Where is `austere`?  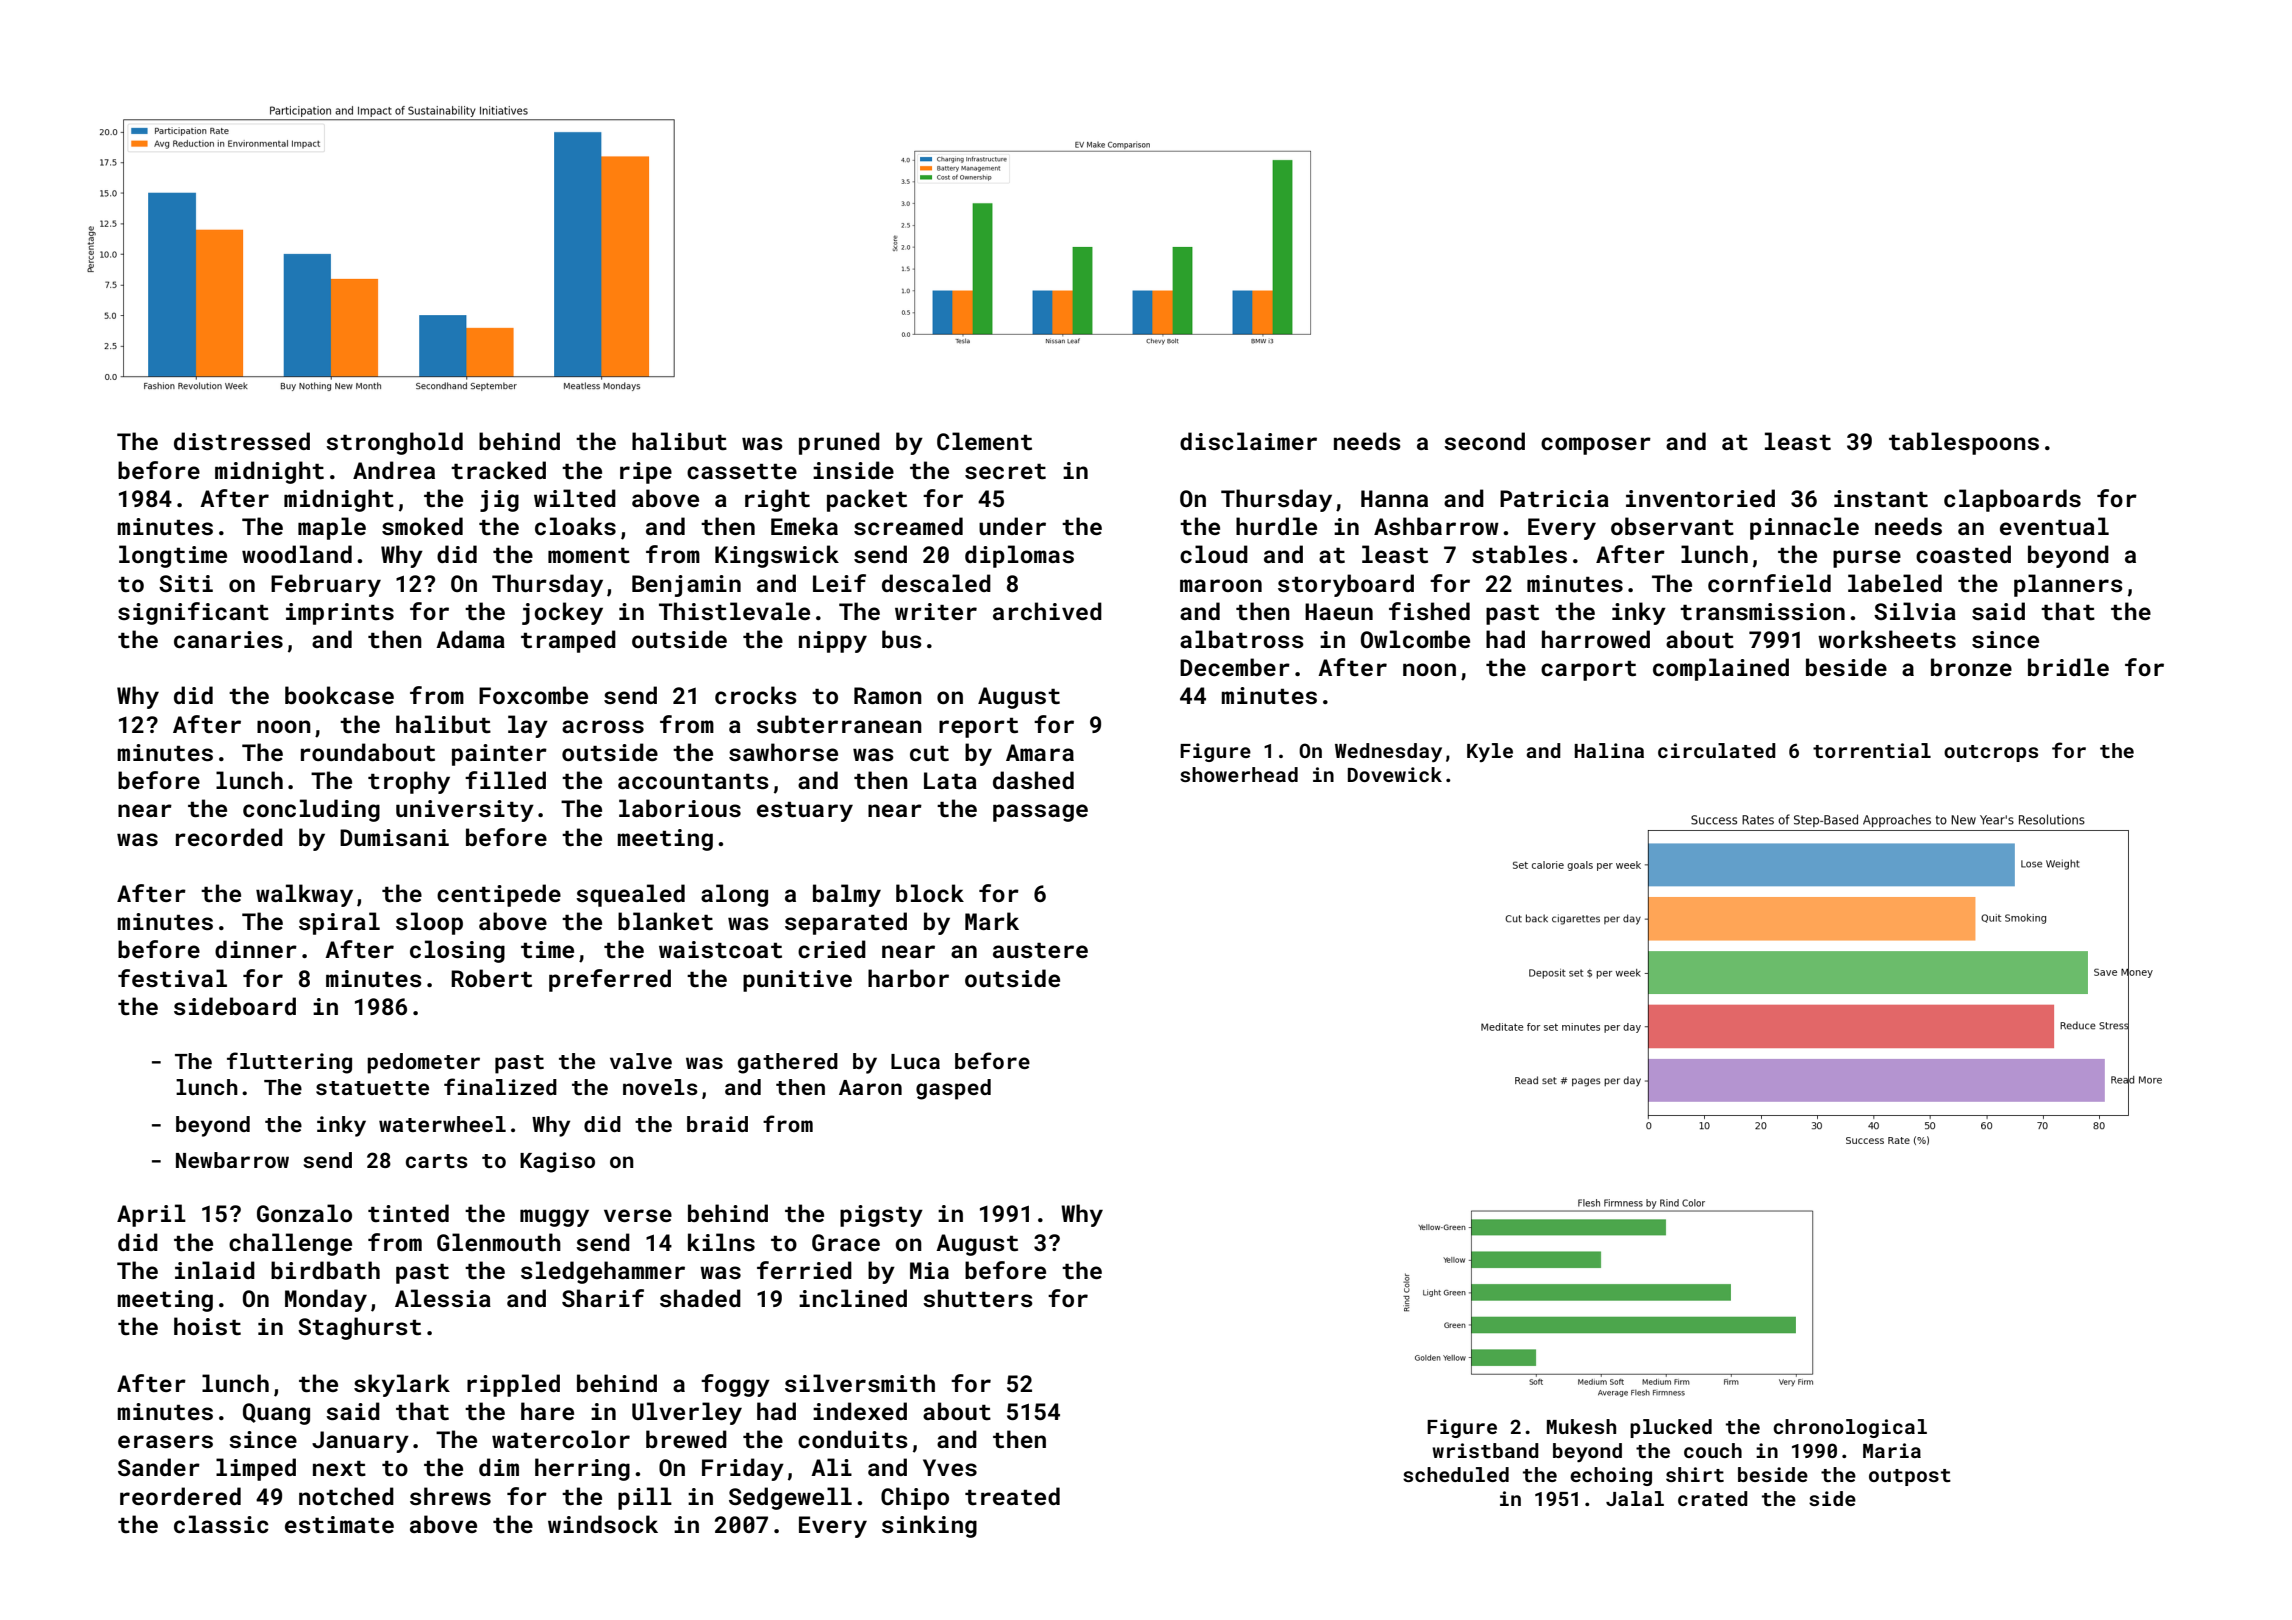
austere is located at coordinates (1040, 950).
